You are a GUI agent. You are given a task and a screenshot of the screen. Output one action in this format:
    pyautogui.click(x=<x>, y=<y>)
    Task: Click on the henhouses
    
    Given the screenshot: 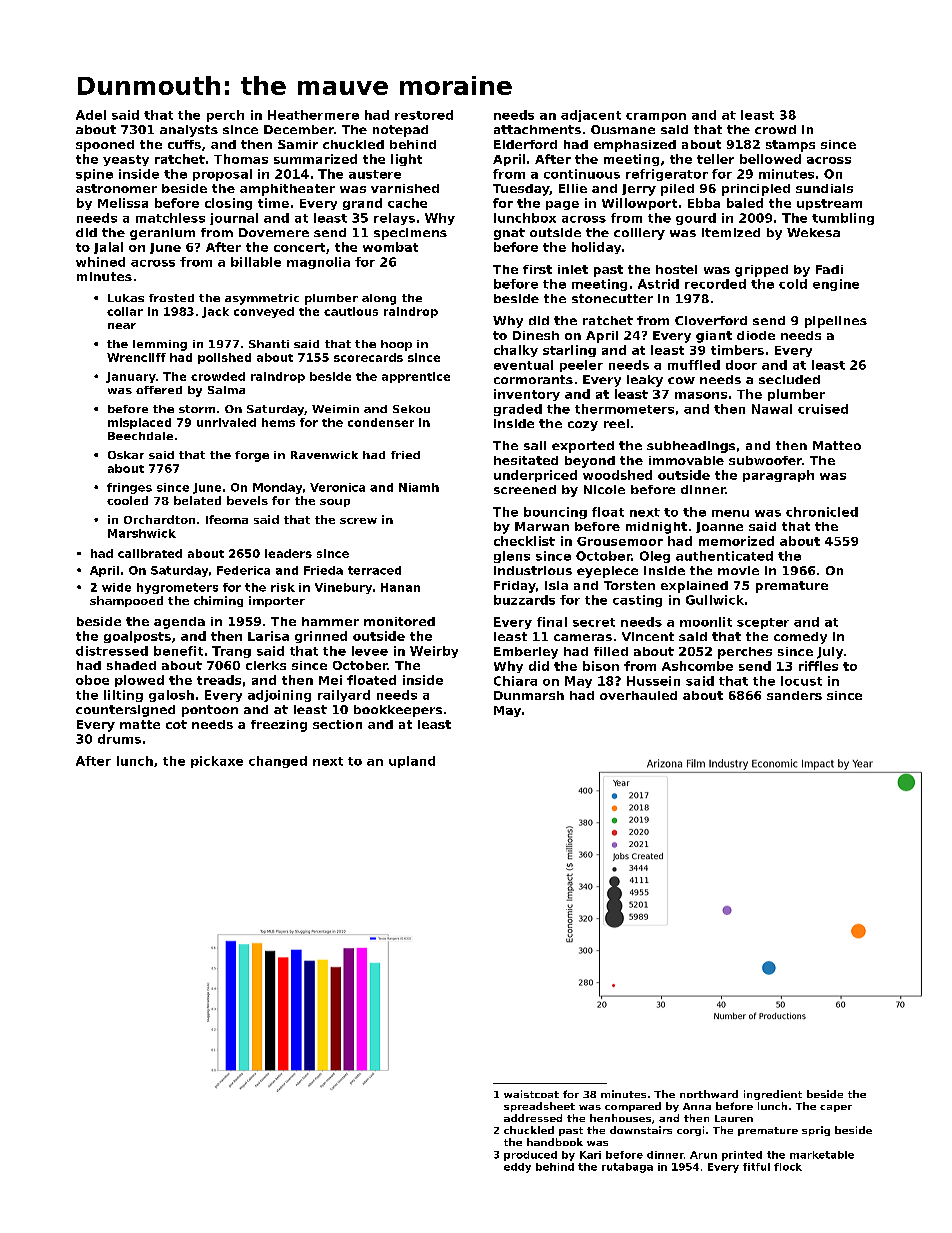 What is the action you would take?
    pyautogui.click(x=620, y=1118)
